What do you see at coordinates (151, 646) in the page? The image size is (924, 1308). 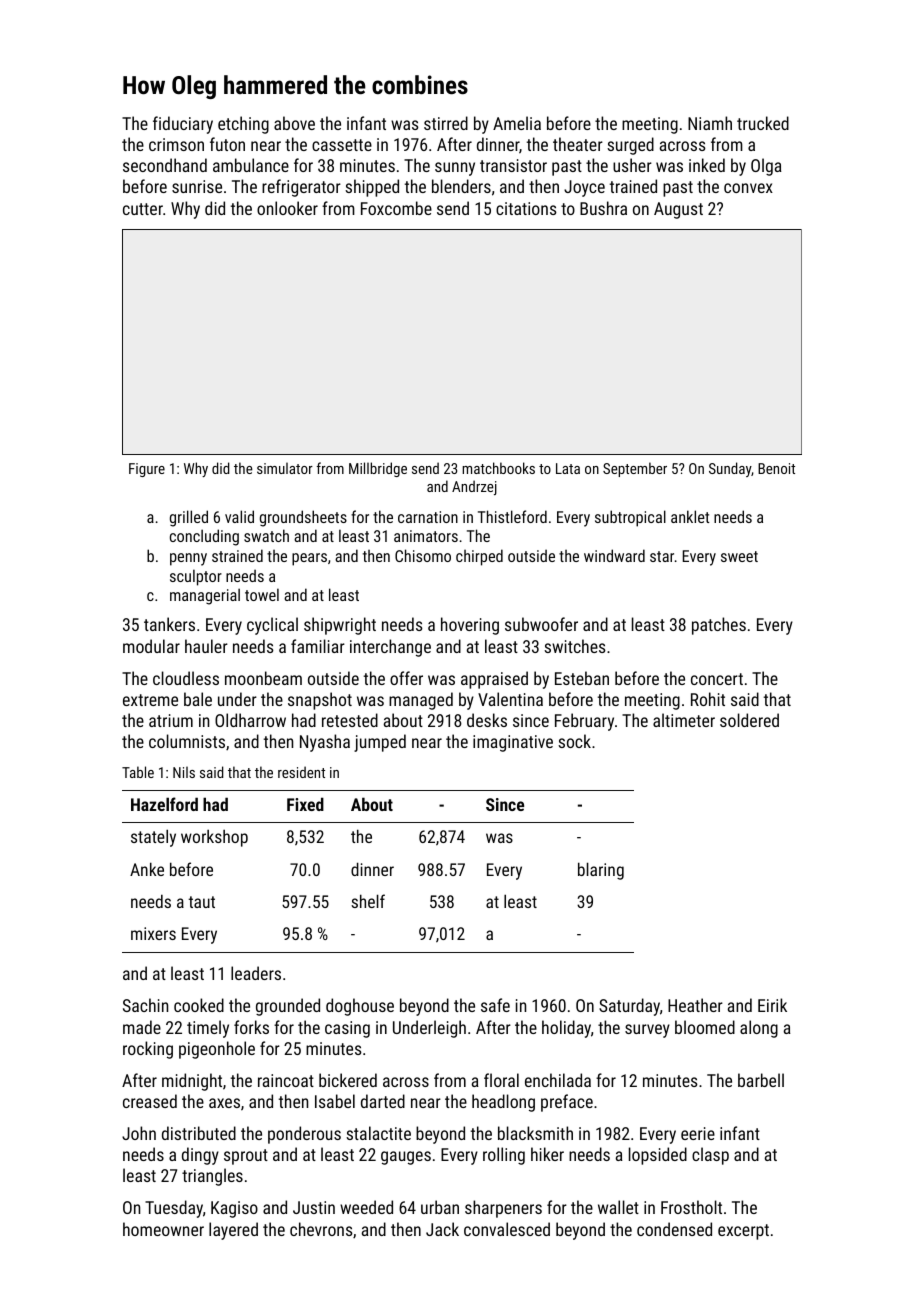 I see `modular` at bounding box center [151, 646].
